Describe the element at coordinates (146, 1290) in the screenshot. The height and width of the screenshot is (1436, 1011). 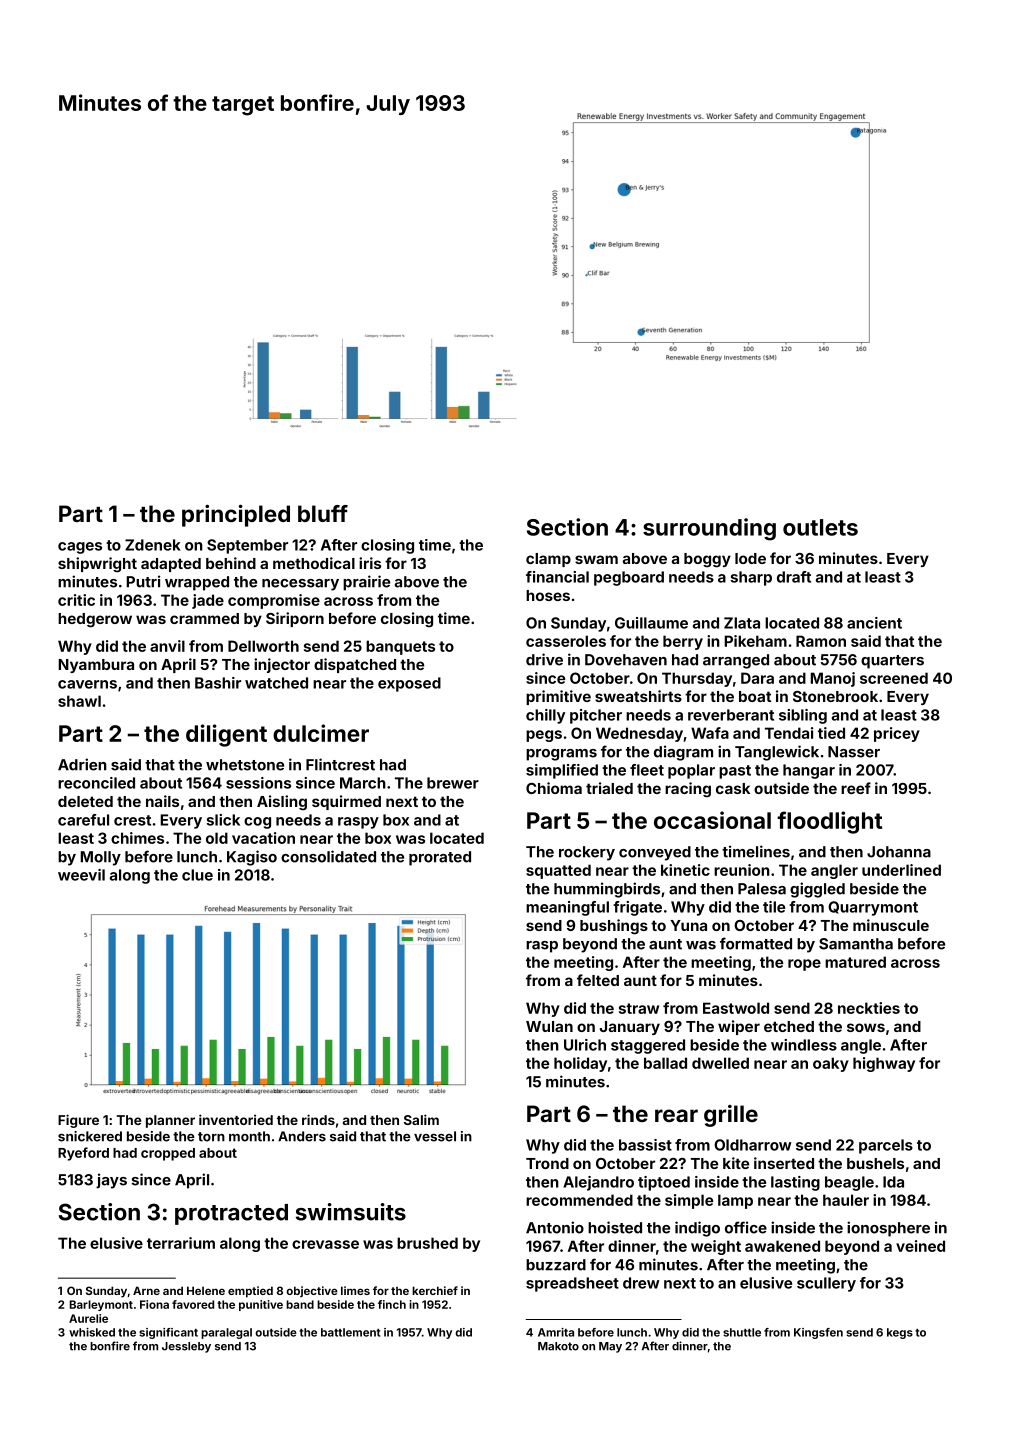
I see `Arne` at that location.
